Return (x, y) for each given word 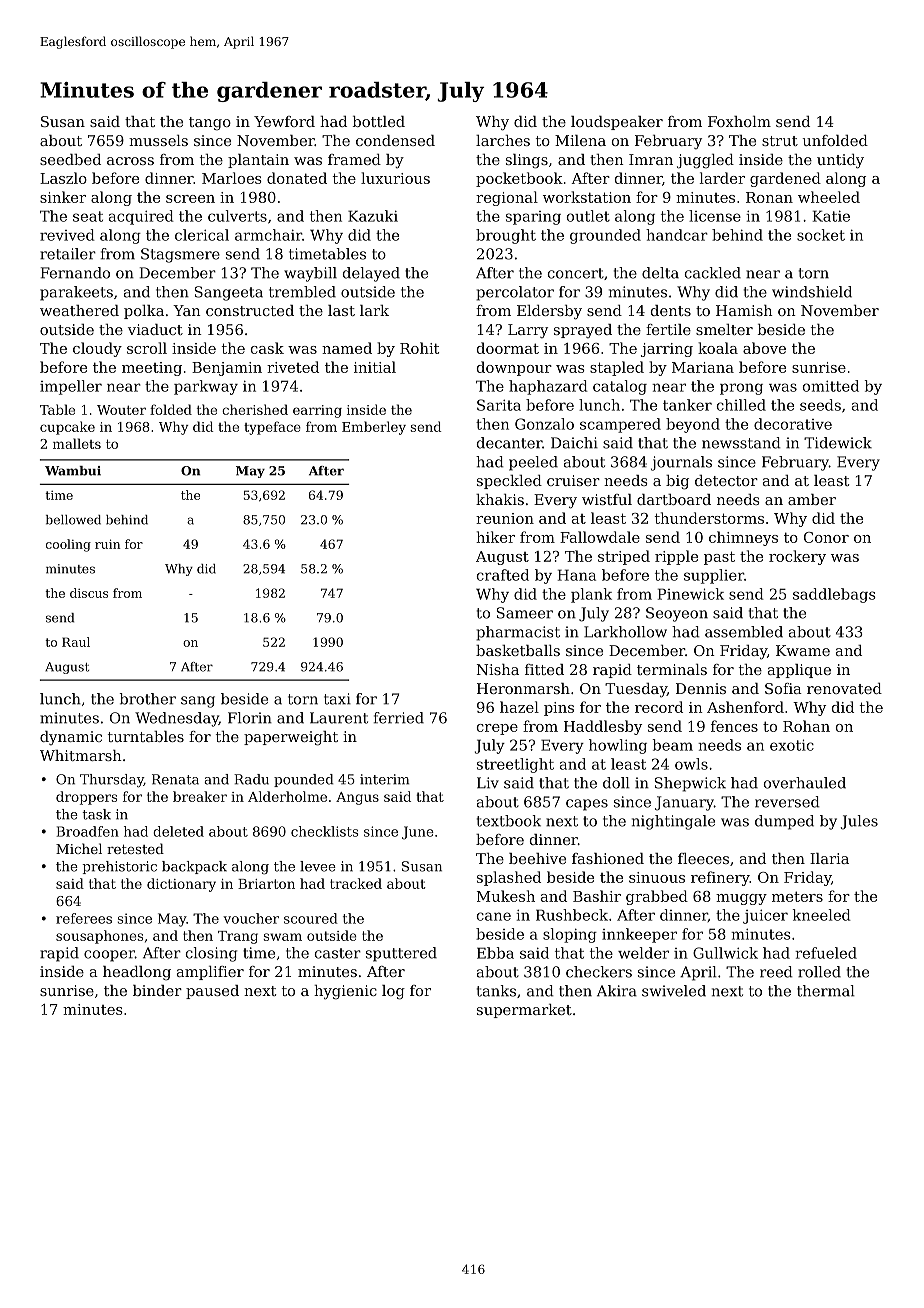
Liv (488, 783)
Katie (831, 216)
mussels (158, 140)
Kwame (803, 650)
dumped (784, 822)
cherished (255, 409)
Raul (76, 642)
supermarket (524, 1011)
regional (507, 198)
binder (157, 990)
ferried (399, 718)
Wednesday (177, 719)
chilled (741, 405)
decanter (509, 443)
